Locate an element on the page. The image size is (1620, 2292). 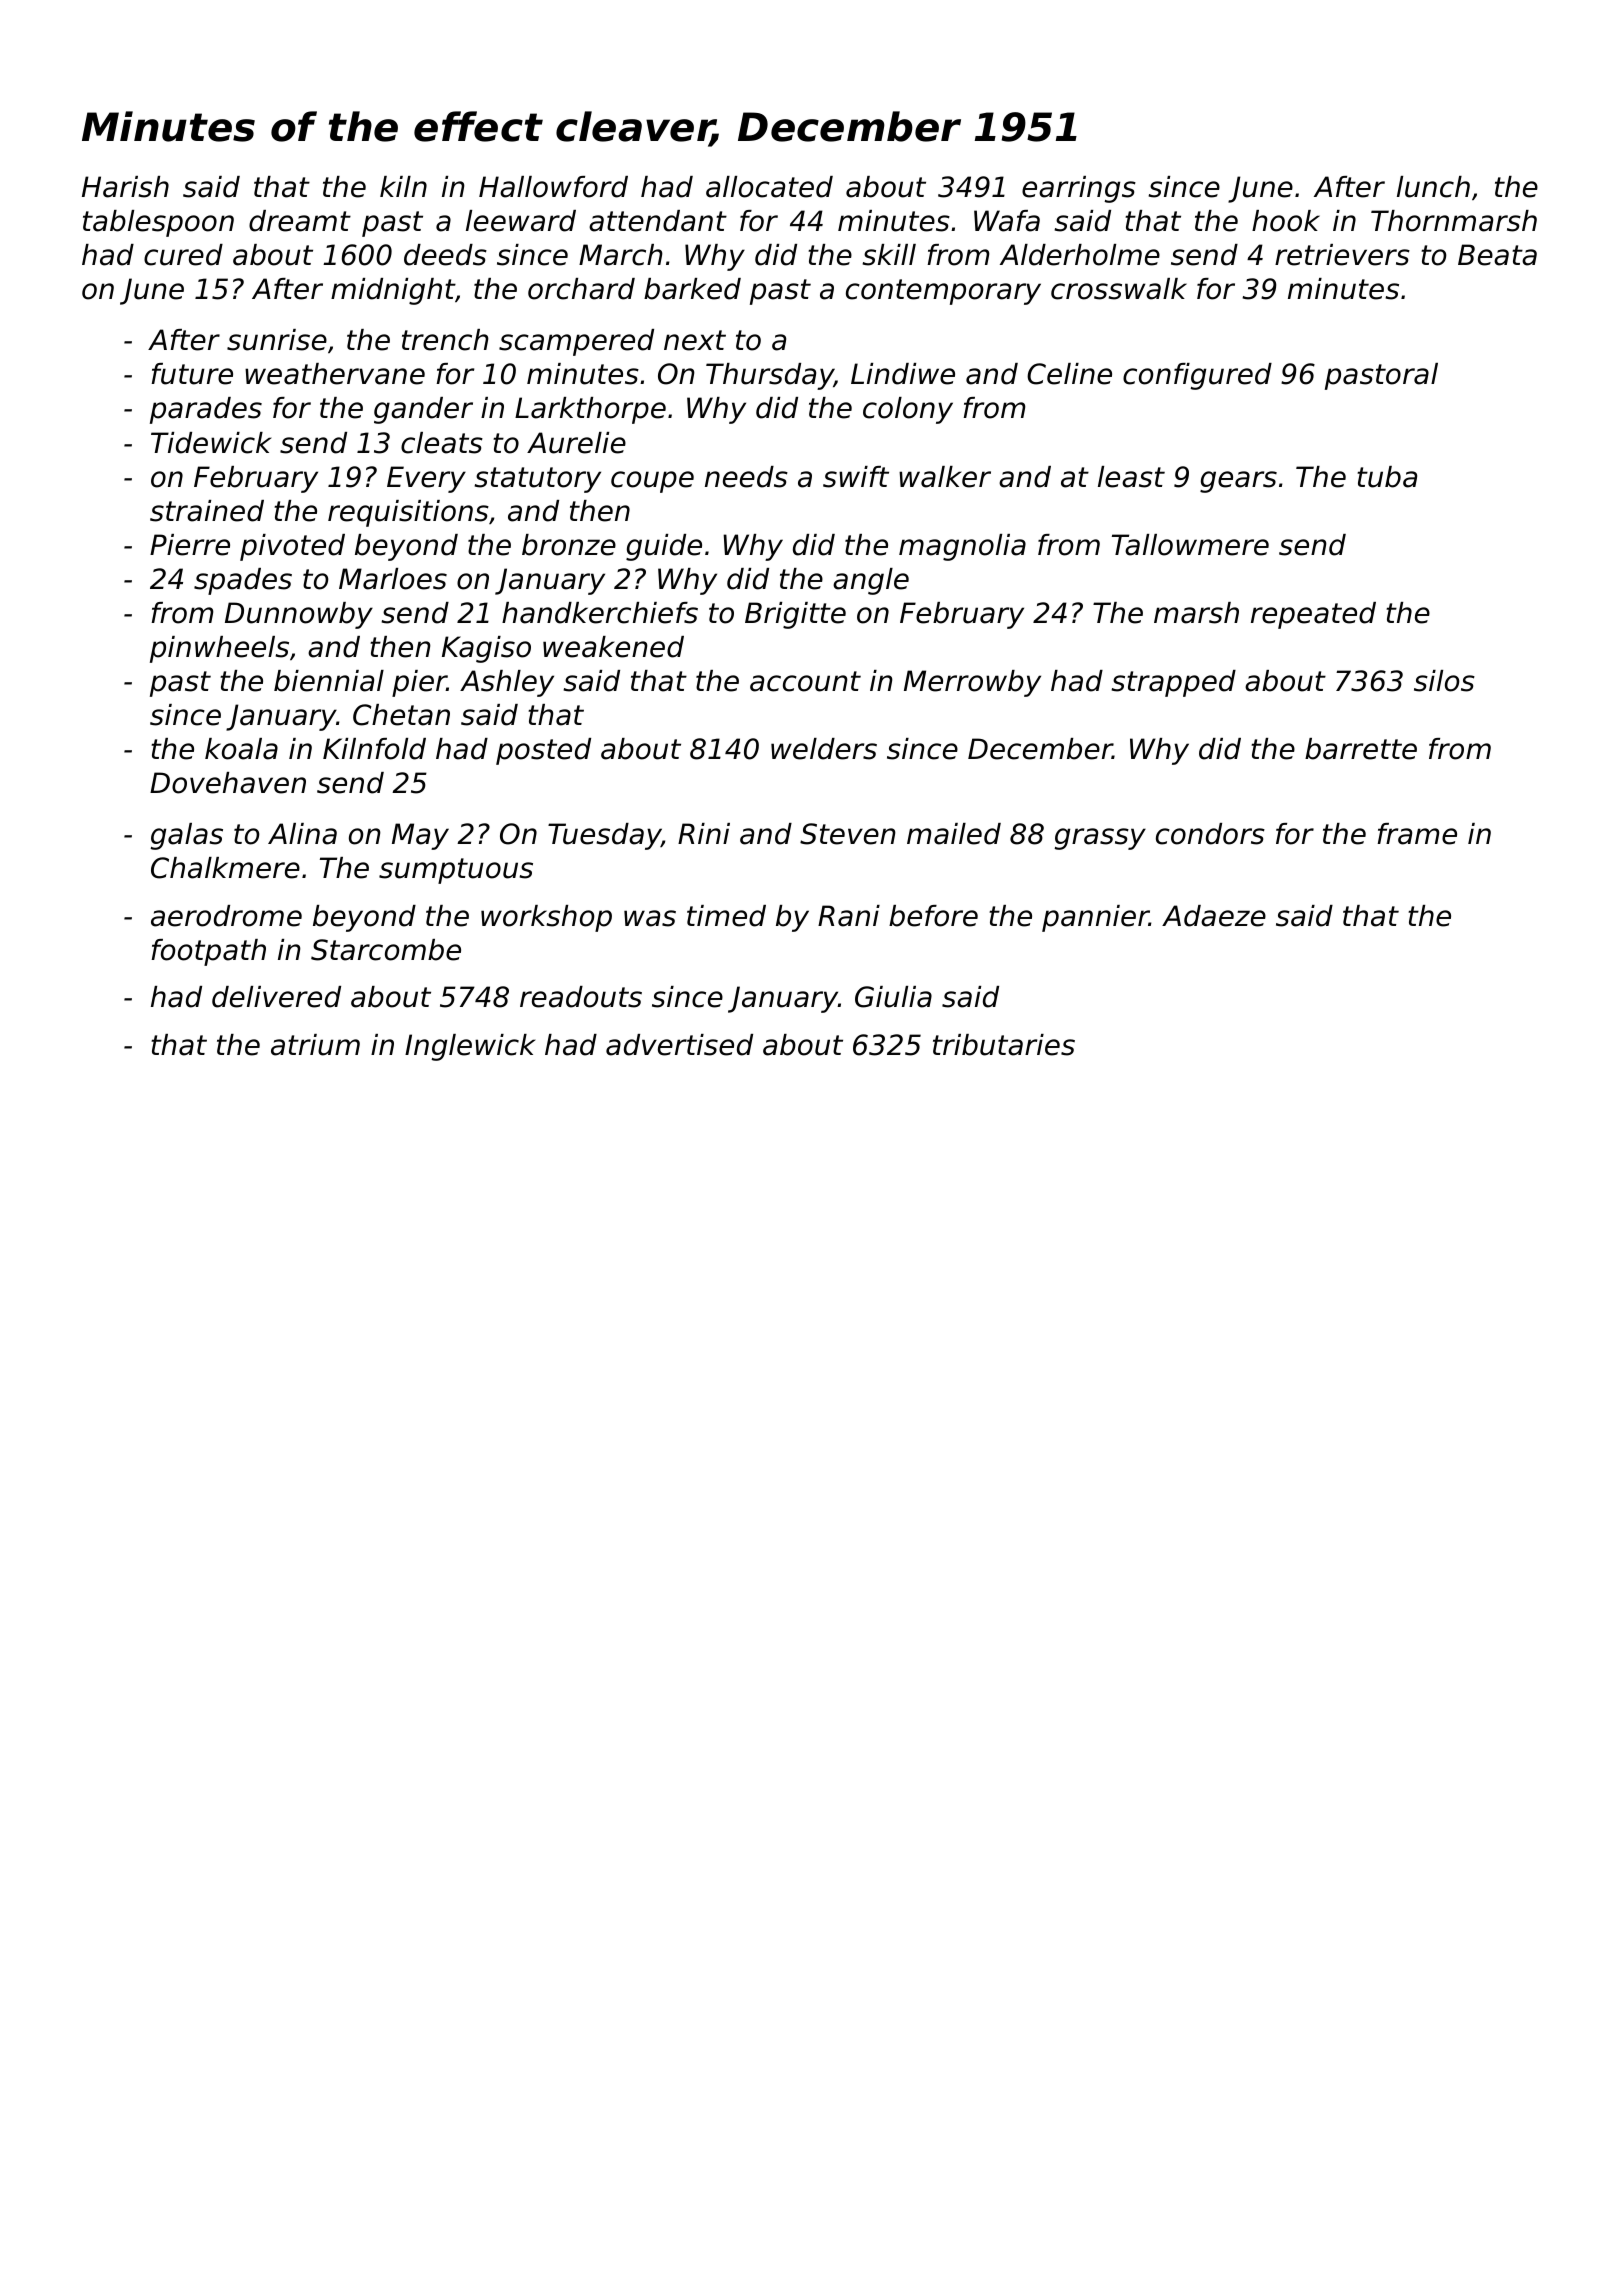
delivered is located at coordinates (276, 997).
